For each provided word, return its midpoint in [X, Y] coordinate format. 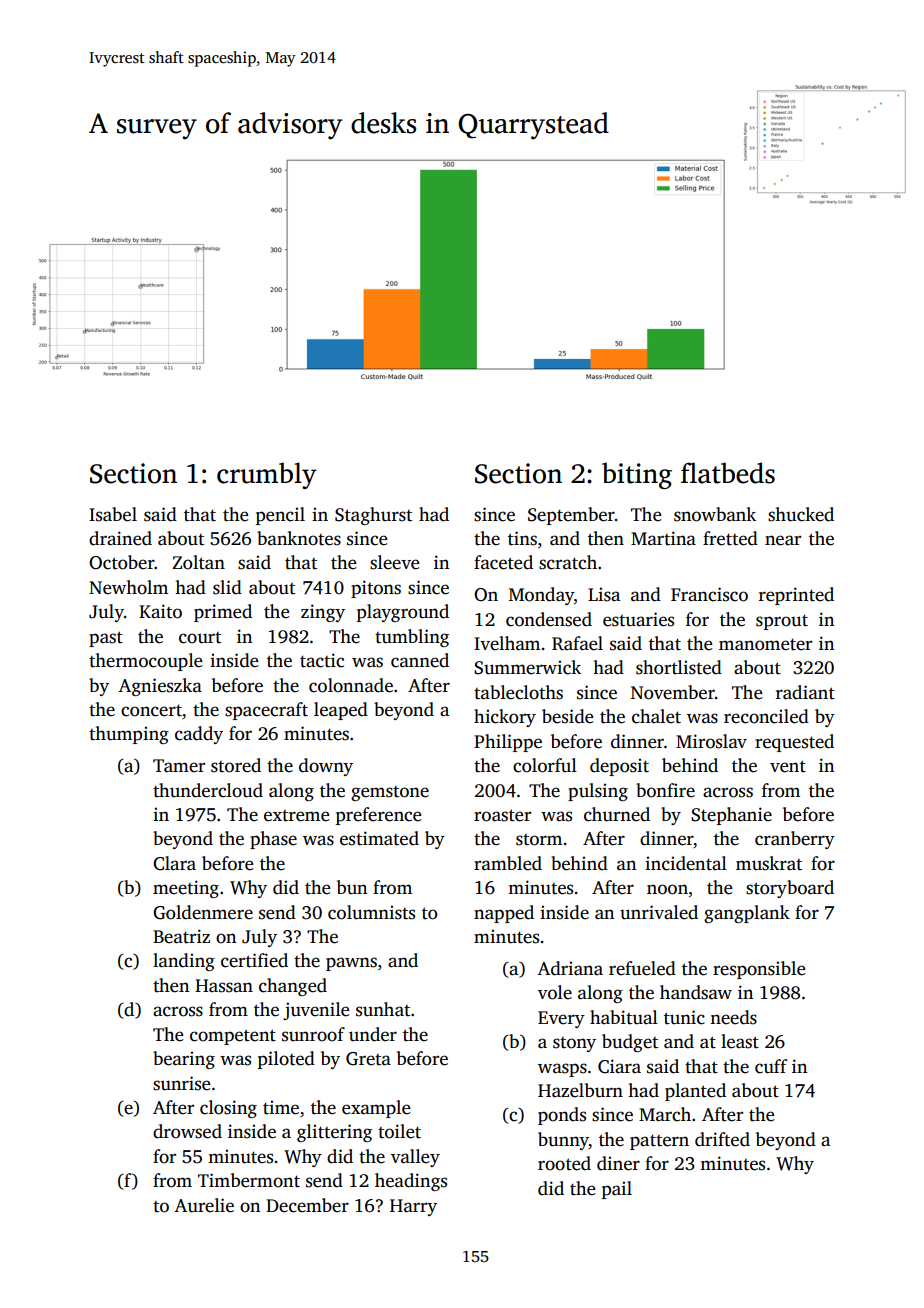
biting [637, 475]
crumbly [267, 475]
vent [788, 766]
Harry [413, 1207]
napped [504, 914]
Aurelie [204, 1205]
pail [617, 1190]
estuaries [638, 619]
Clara [174, 863]
